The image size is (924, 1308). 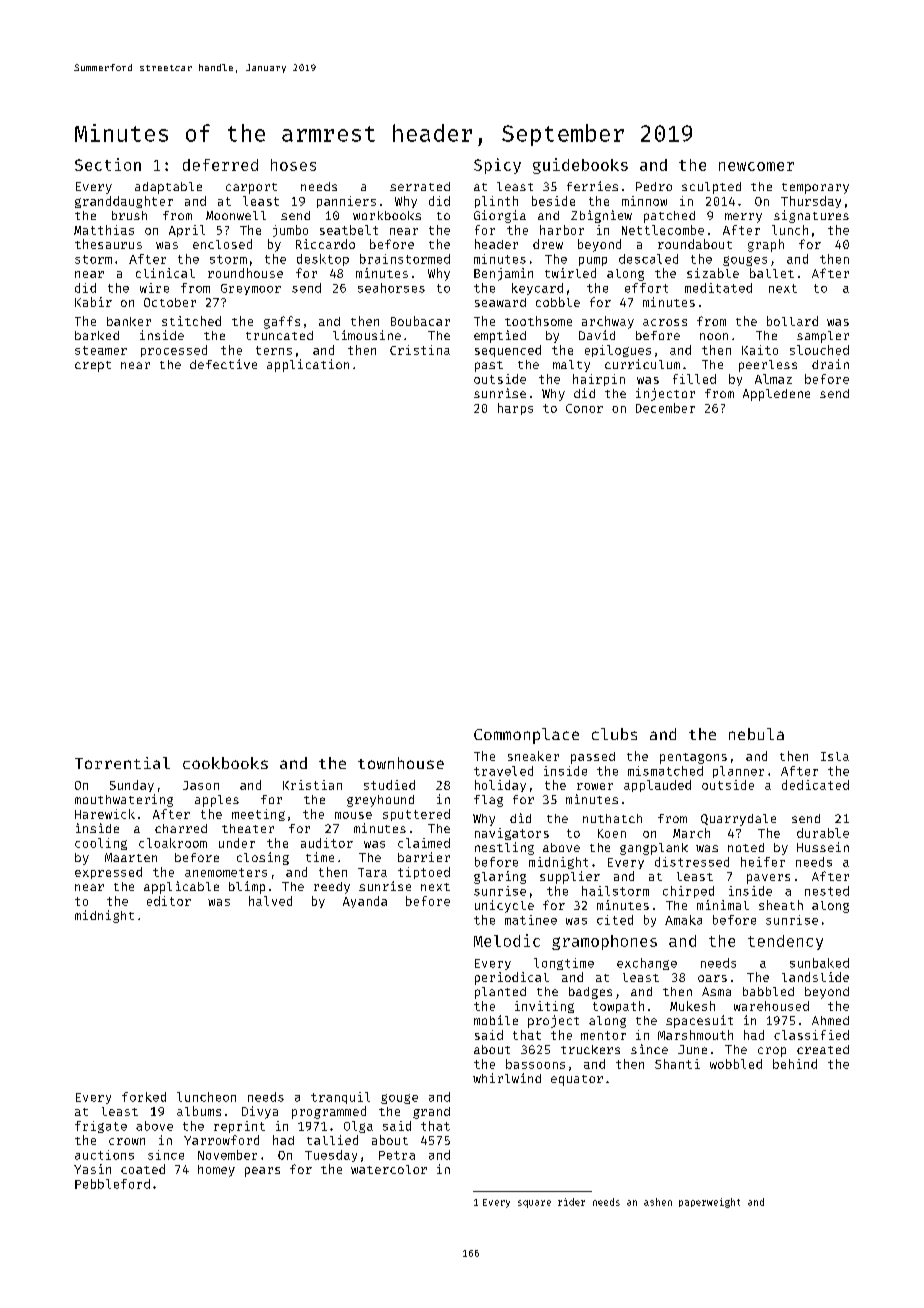 I want to click on townhouse, so click(x=401, y=763).
